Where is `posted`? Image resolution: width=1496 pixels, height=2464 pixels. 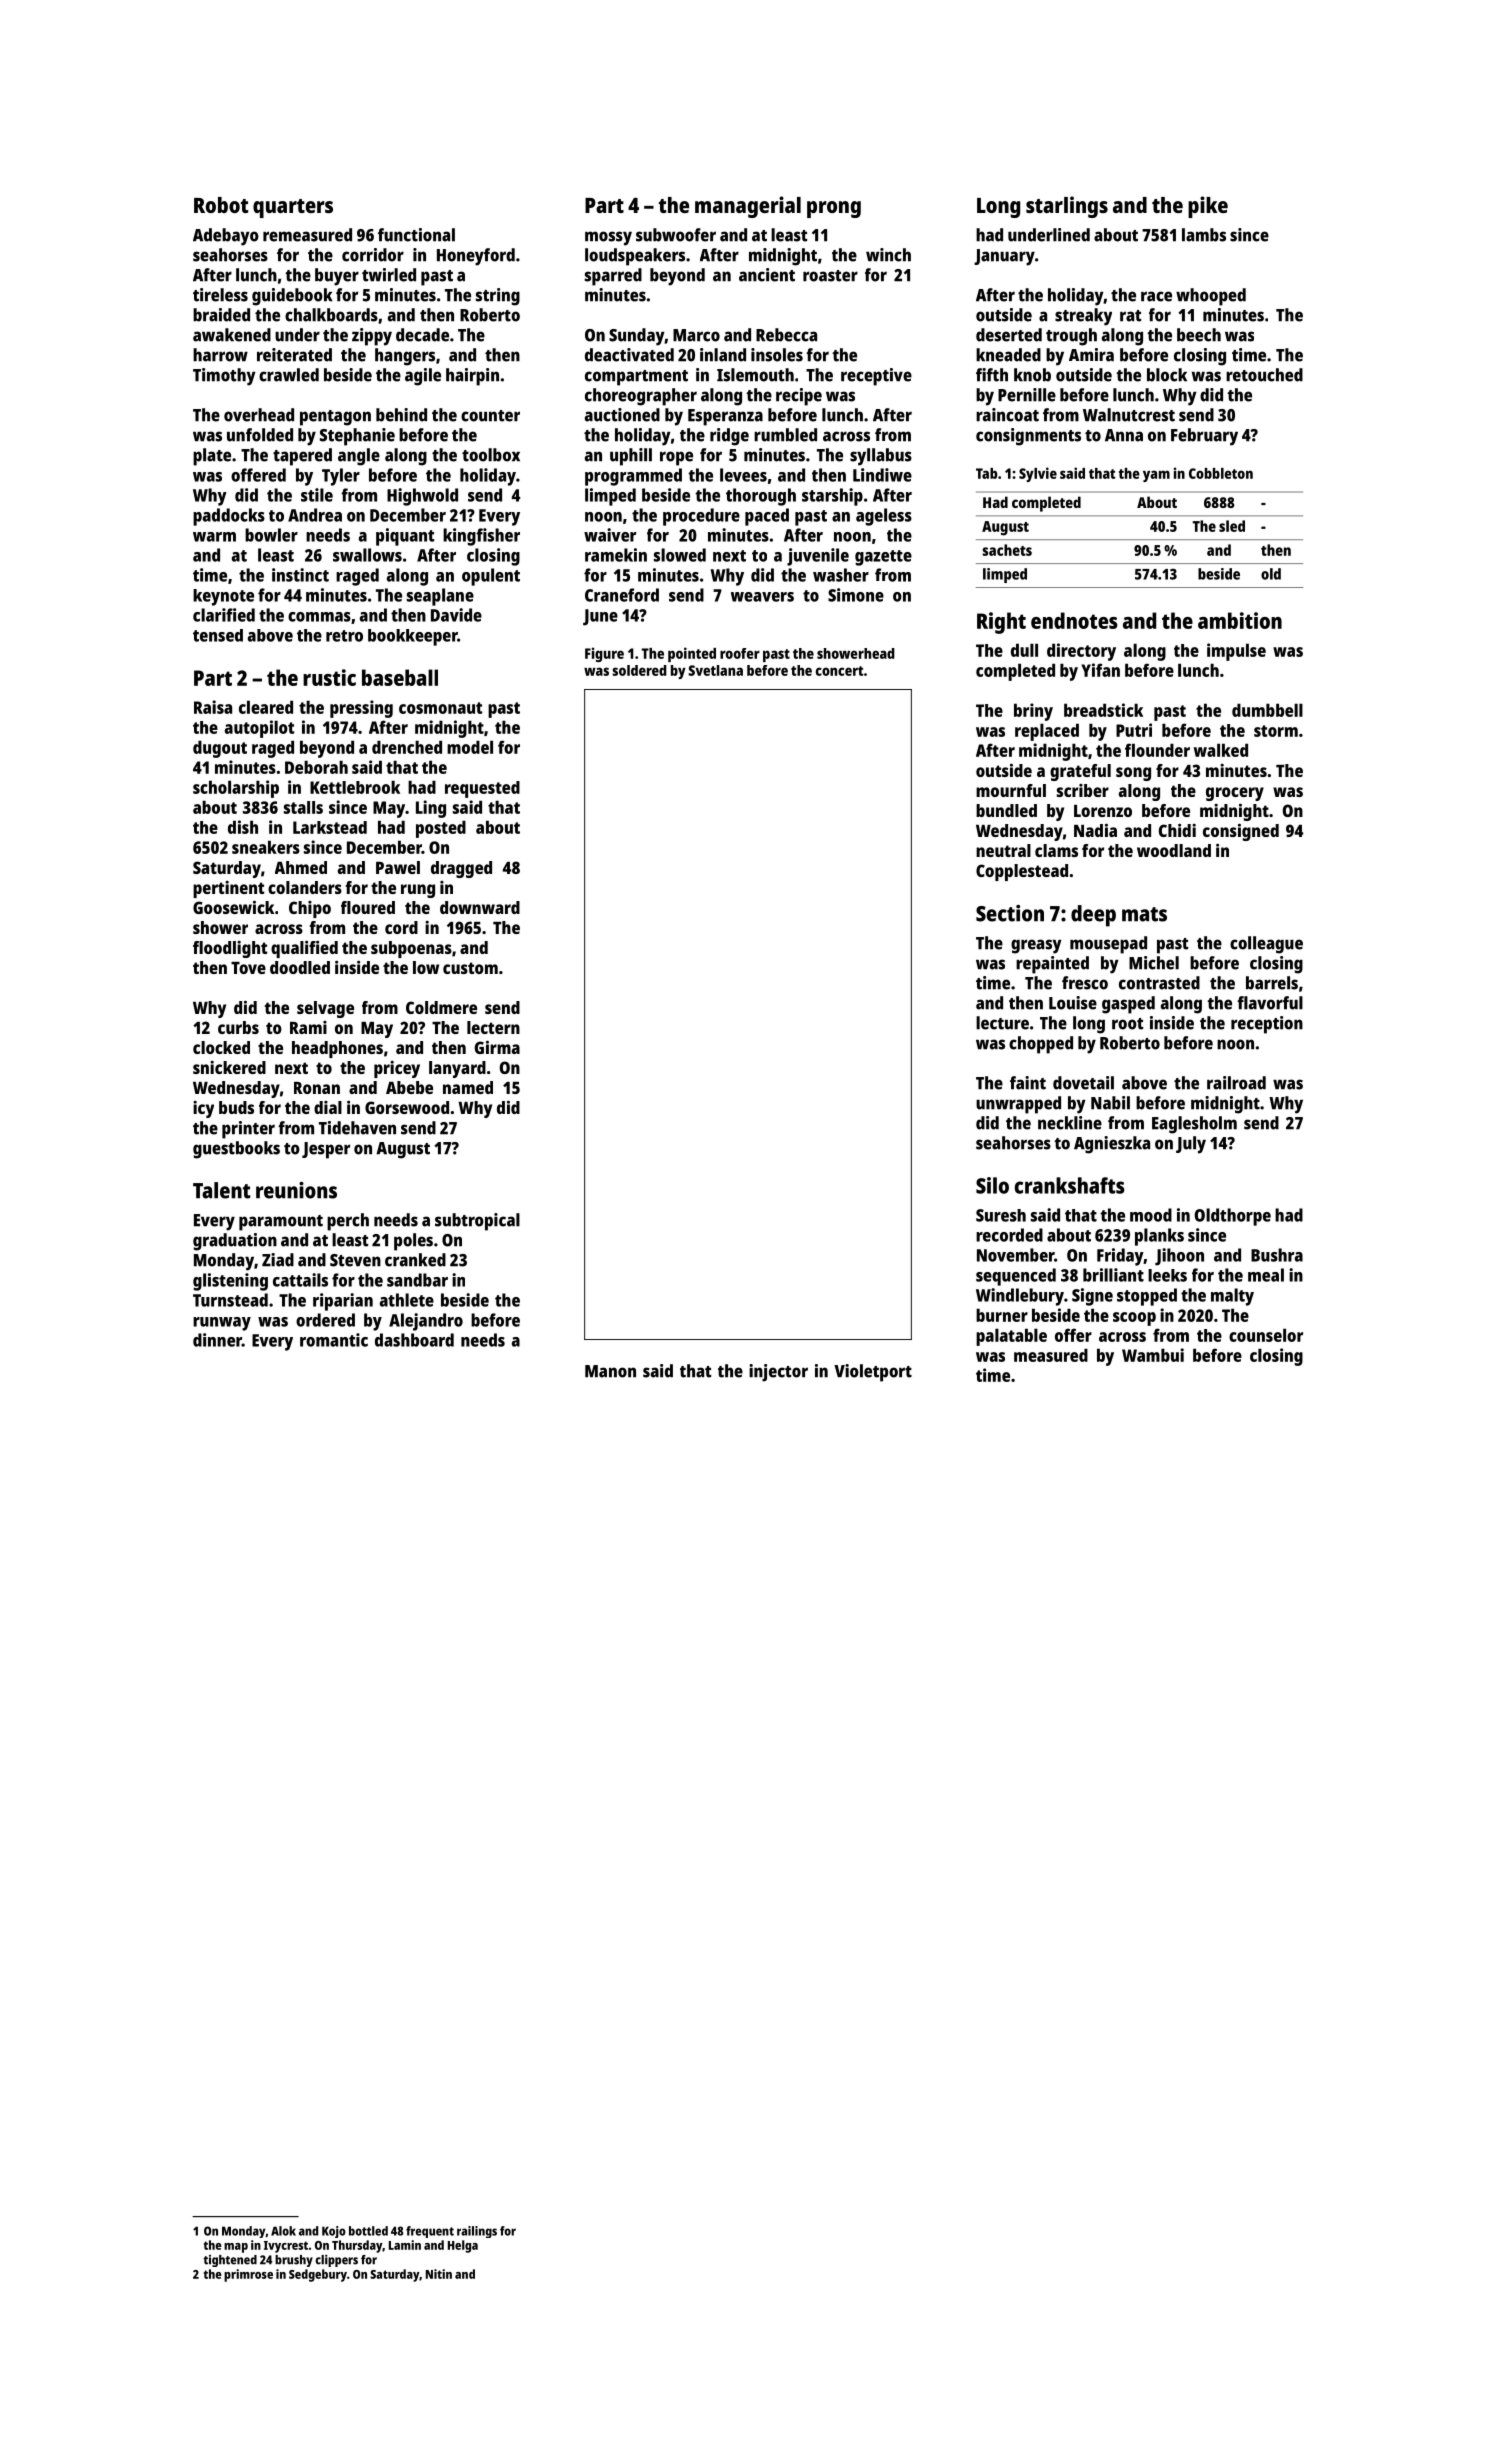 posted is located at coordinates (441, 829).
